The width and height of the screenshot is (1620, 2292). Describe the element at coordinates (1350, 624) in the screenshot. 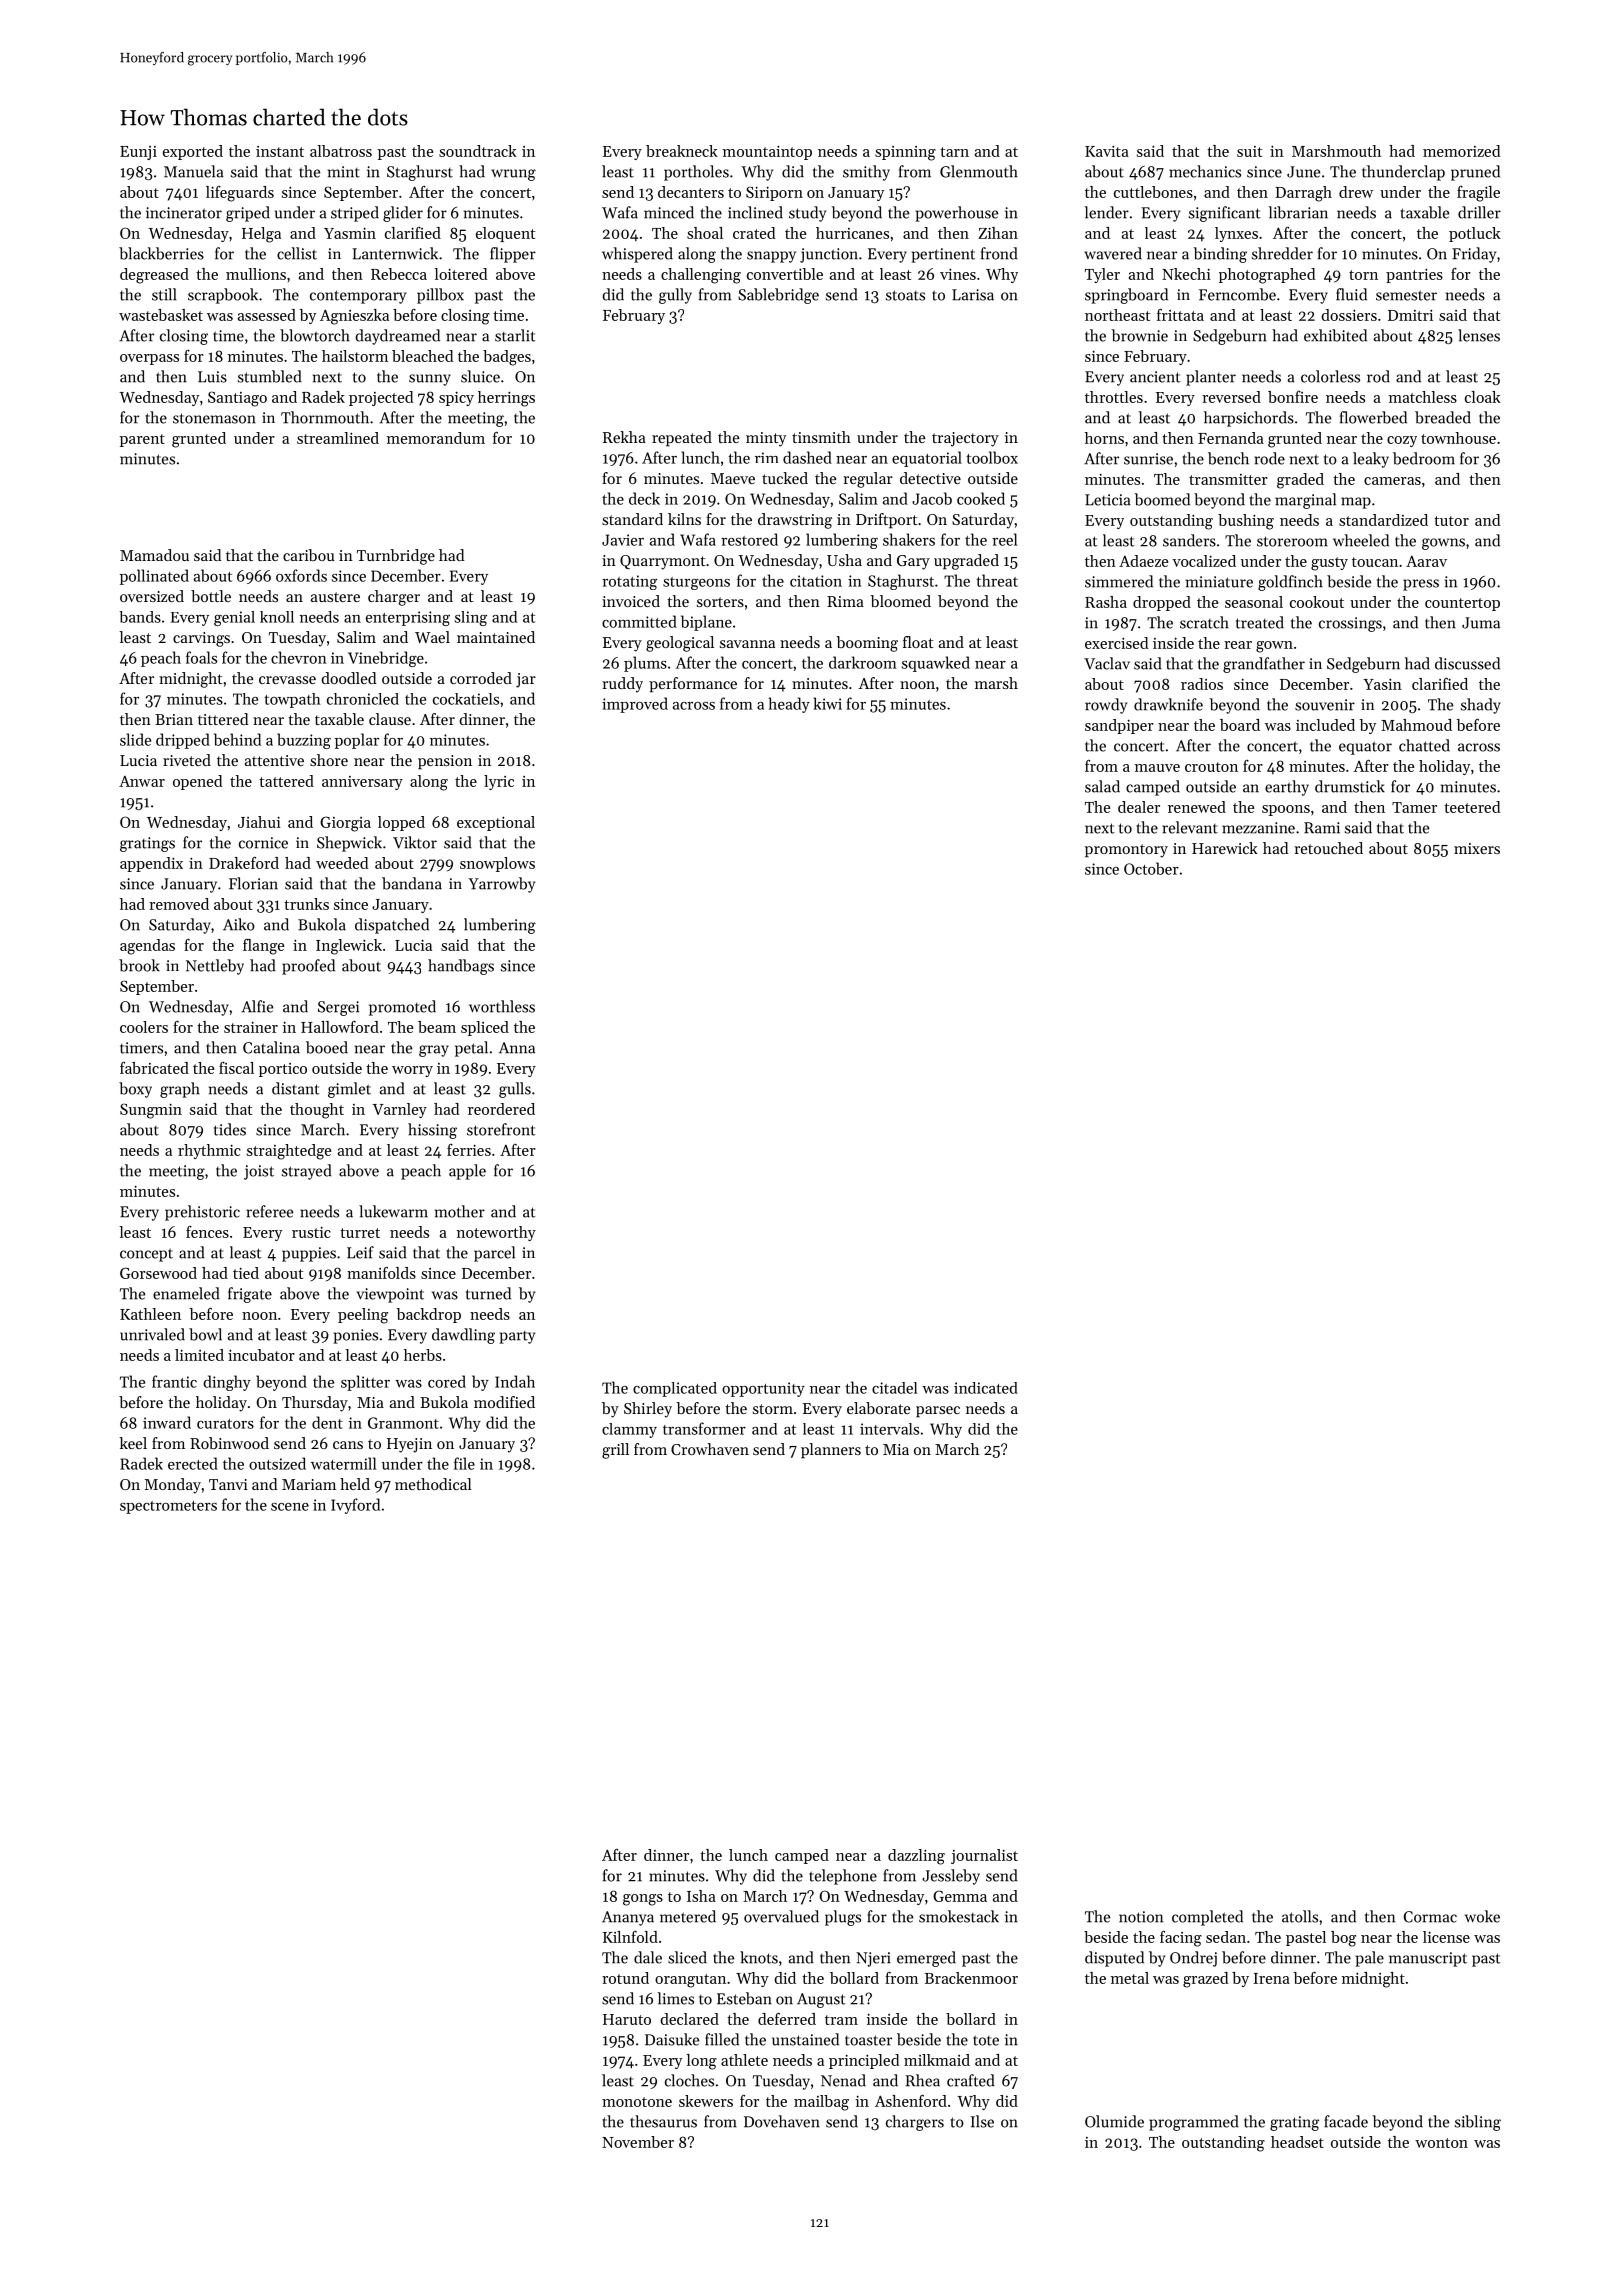

I see `crossings` at that location.
